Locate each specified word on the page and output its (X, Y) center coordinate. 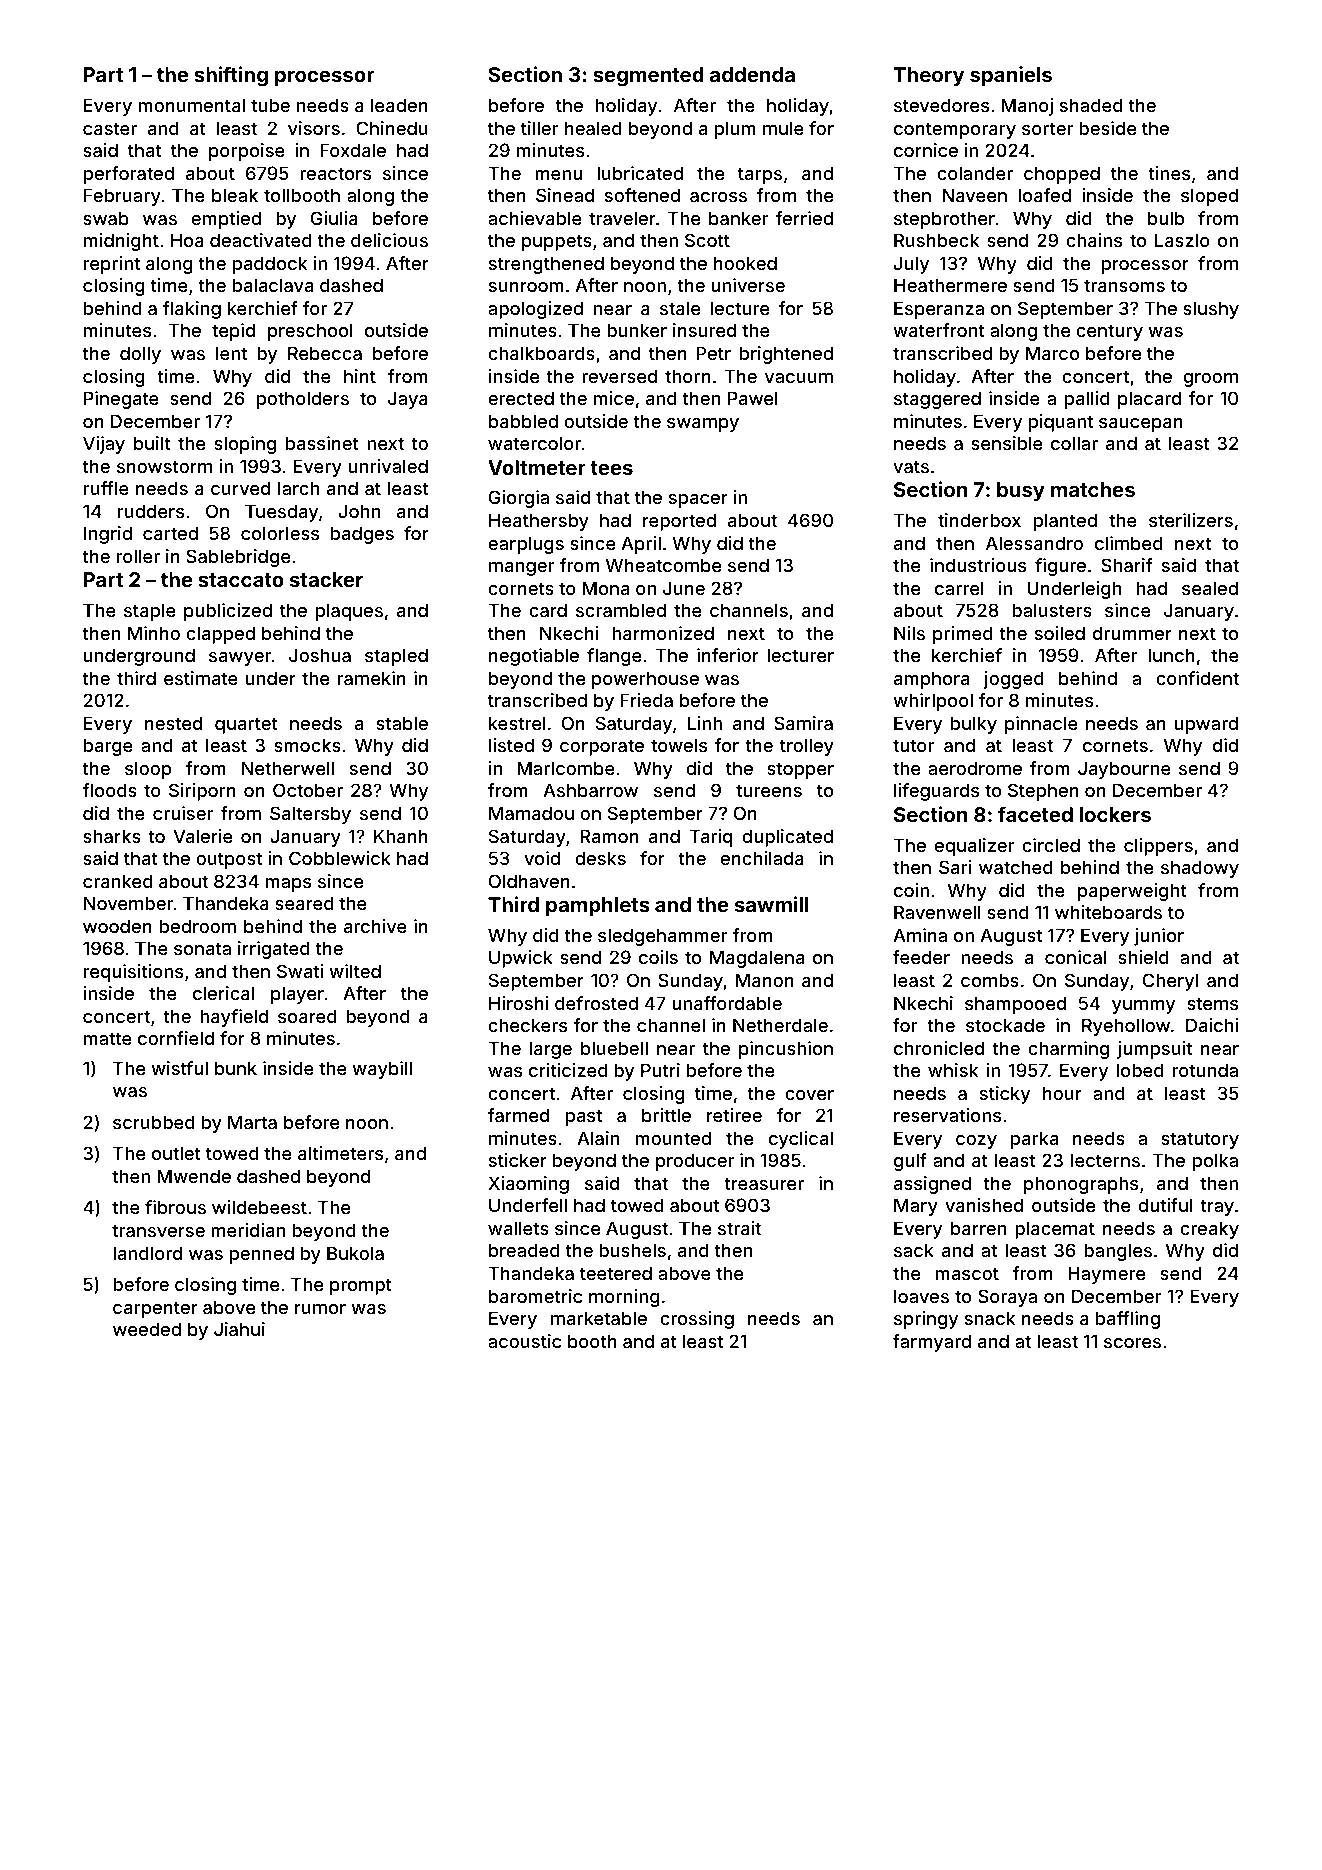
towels (679, 745)
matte (108, 1038)
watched (1016, 867)
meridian (248, 1230)
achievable (535, 218)
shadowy (1200, 869)
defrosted (596, 1003)
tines (1169, 173)
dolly (140, 355)
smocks (307, 745)
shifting (231, 76)
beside (1107, 128)
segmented (648, 77)
